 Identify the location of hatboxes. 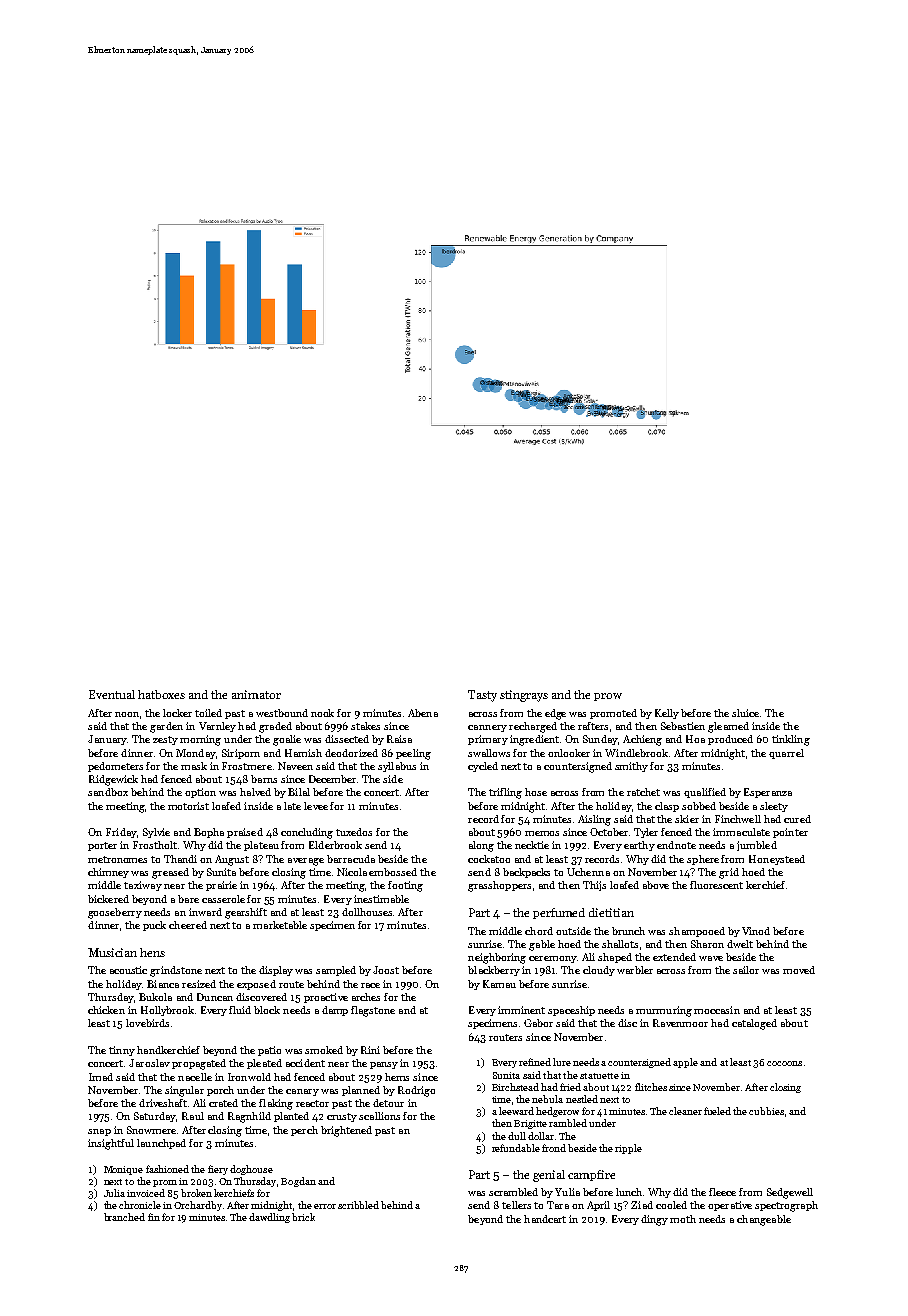
(161, 694).
